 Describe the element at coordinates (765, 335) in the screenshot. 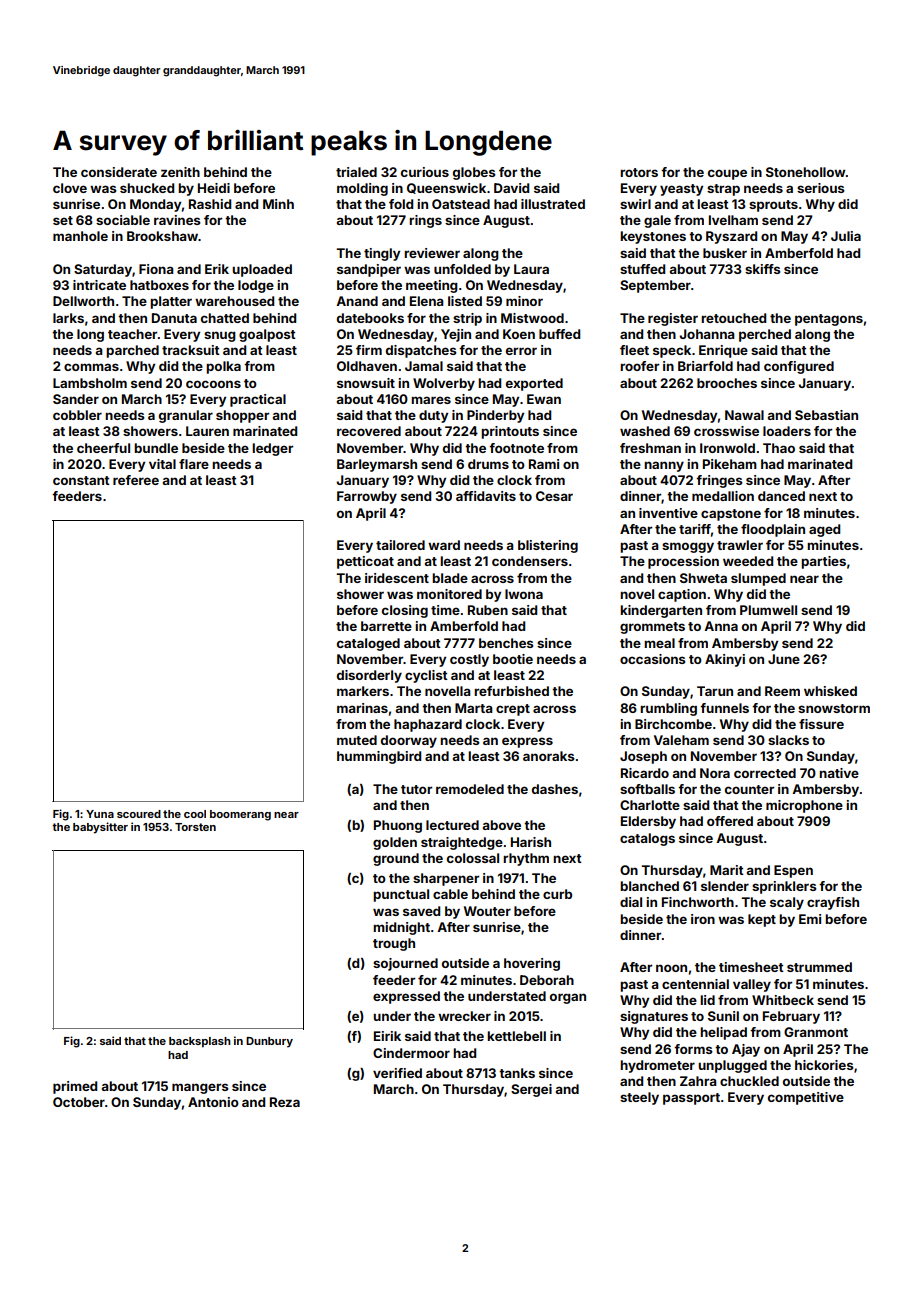

I see `perched` at that location.
